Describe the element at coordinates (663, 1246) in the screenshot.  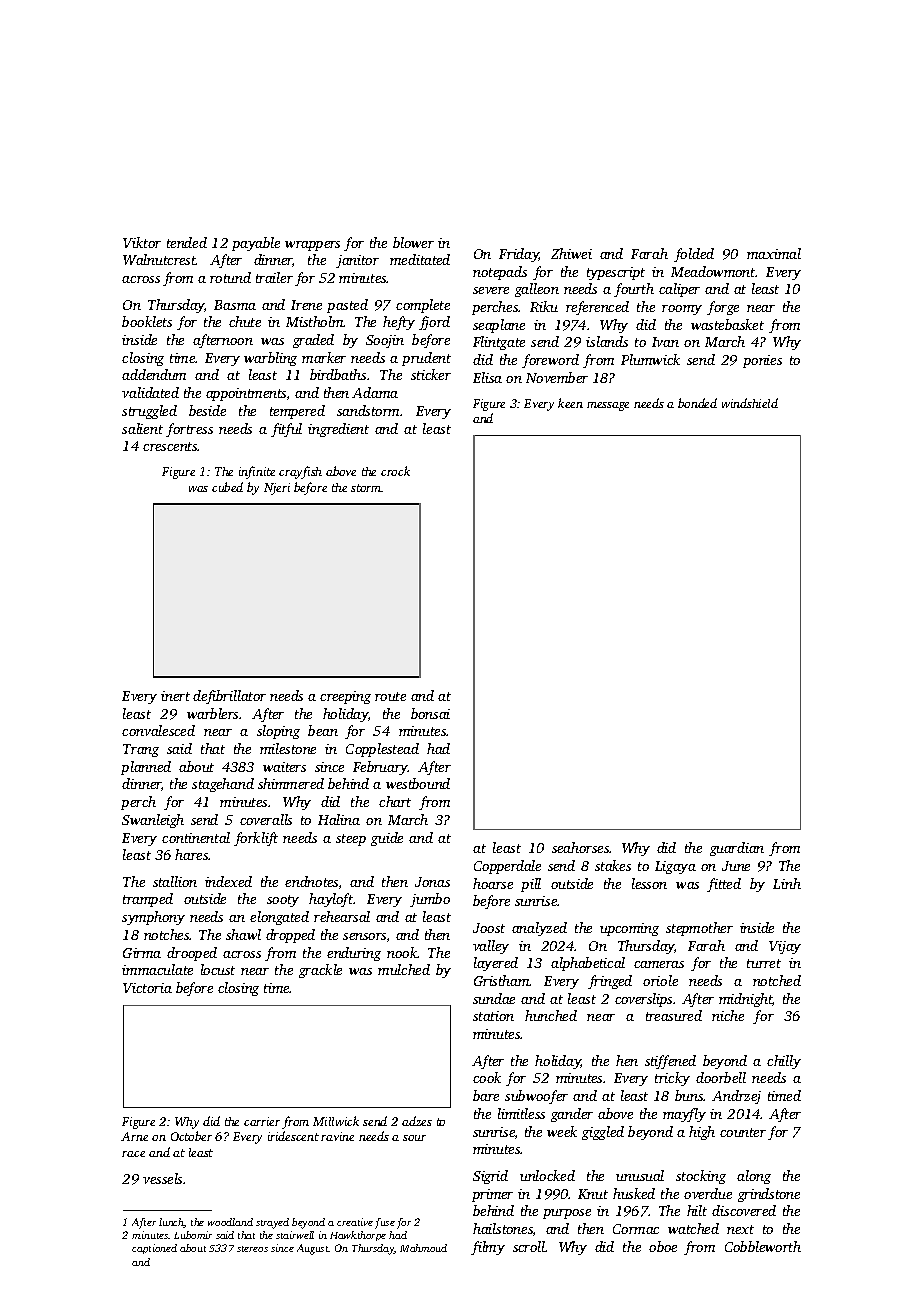
I see `oboe` at that location.
